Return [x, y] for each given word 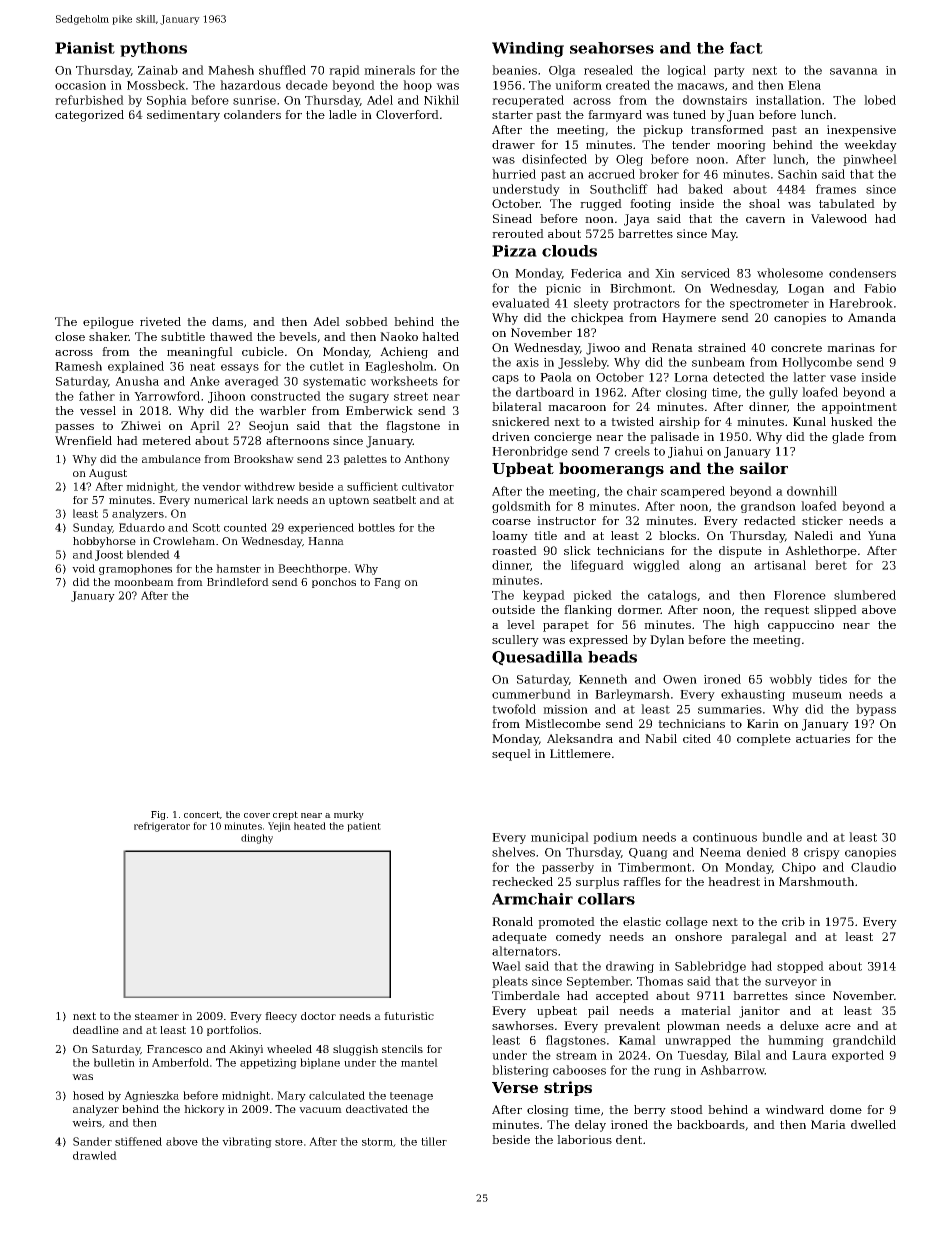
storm [377, 1142]
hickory [204, 1110]
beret [831, 565]
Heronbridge [530, 452]
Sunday [93, 528]
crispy [822, 853]
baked [705, 189]
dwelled [873, 1124]
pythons [153, 49]
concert [202, 814]
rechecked [522, 881]
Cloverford [407, 114]
